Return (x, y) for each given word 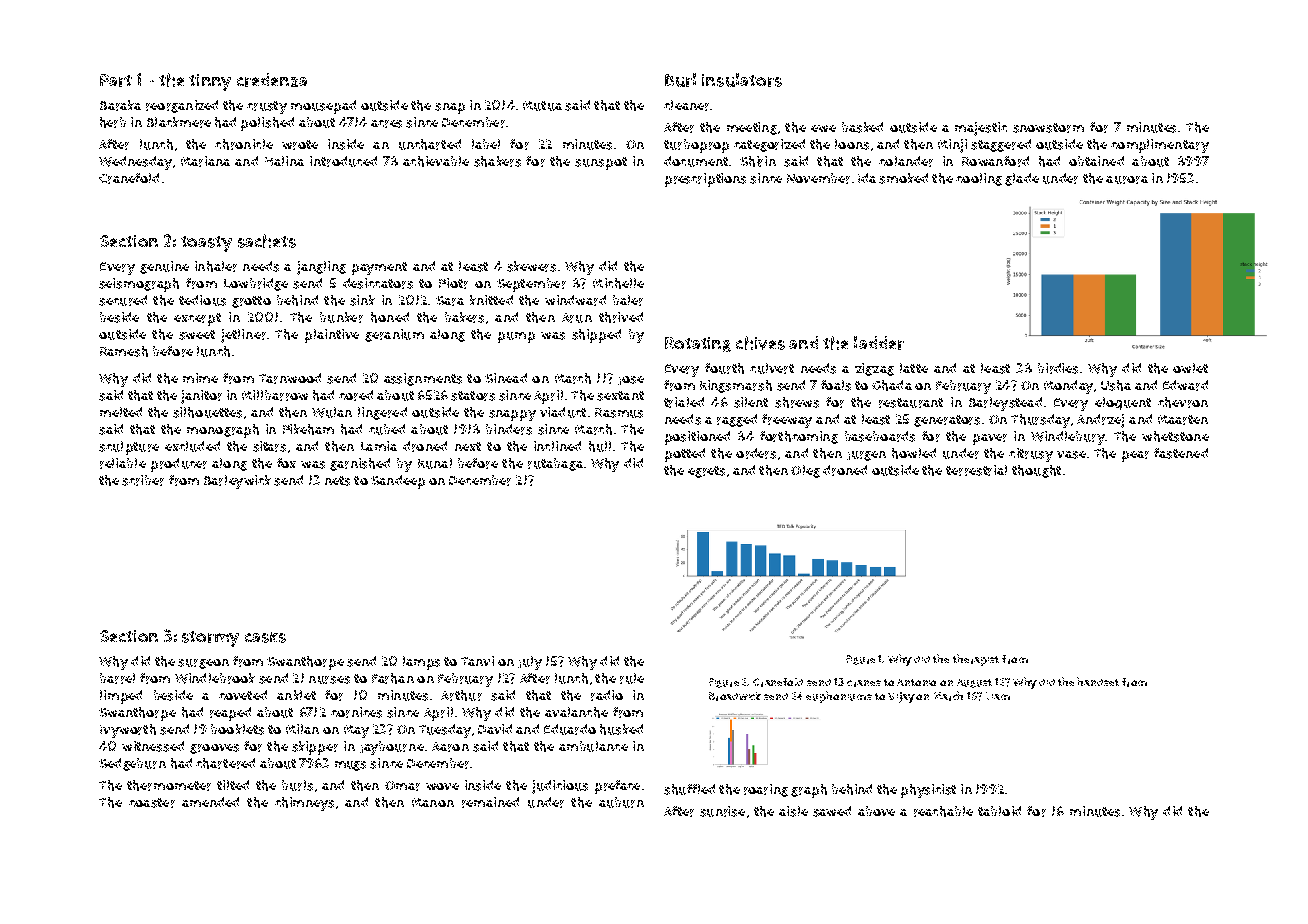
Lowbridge (256, 284)
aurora (1127, 180)
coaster (152, 803)
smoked (903, 178)
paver (990, 439)
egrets (706, 472)
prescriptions (705, 180)
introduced (343, 161)
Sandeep (398, 482)
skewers (531, 266)
